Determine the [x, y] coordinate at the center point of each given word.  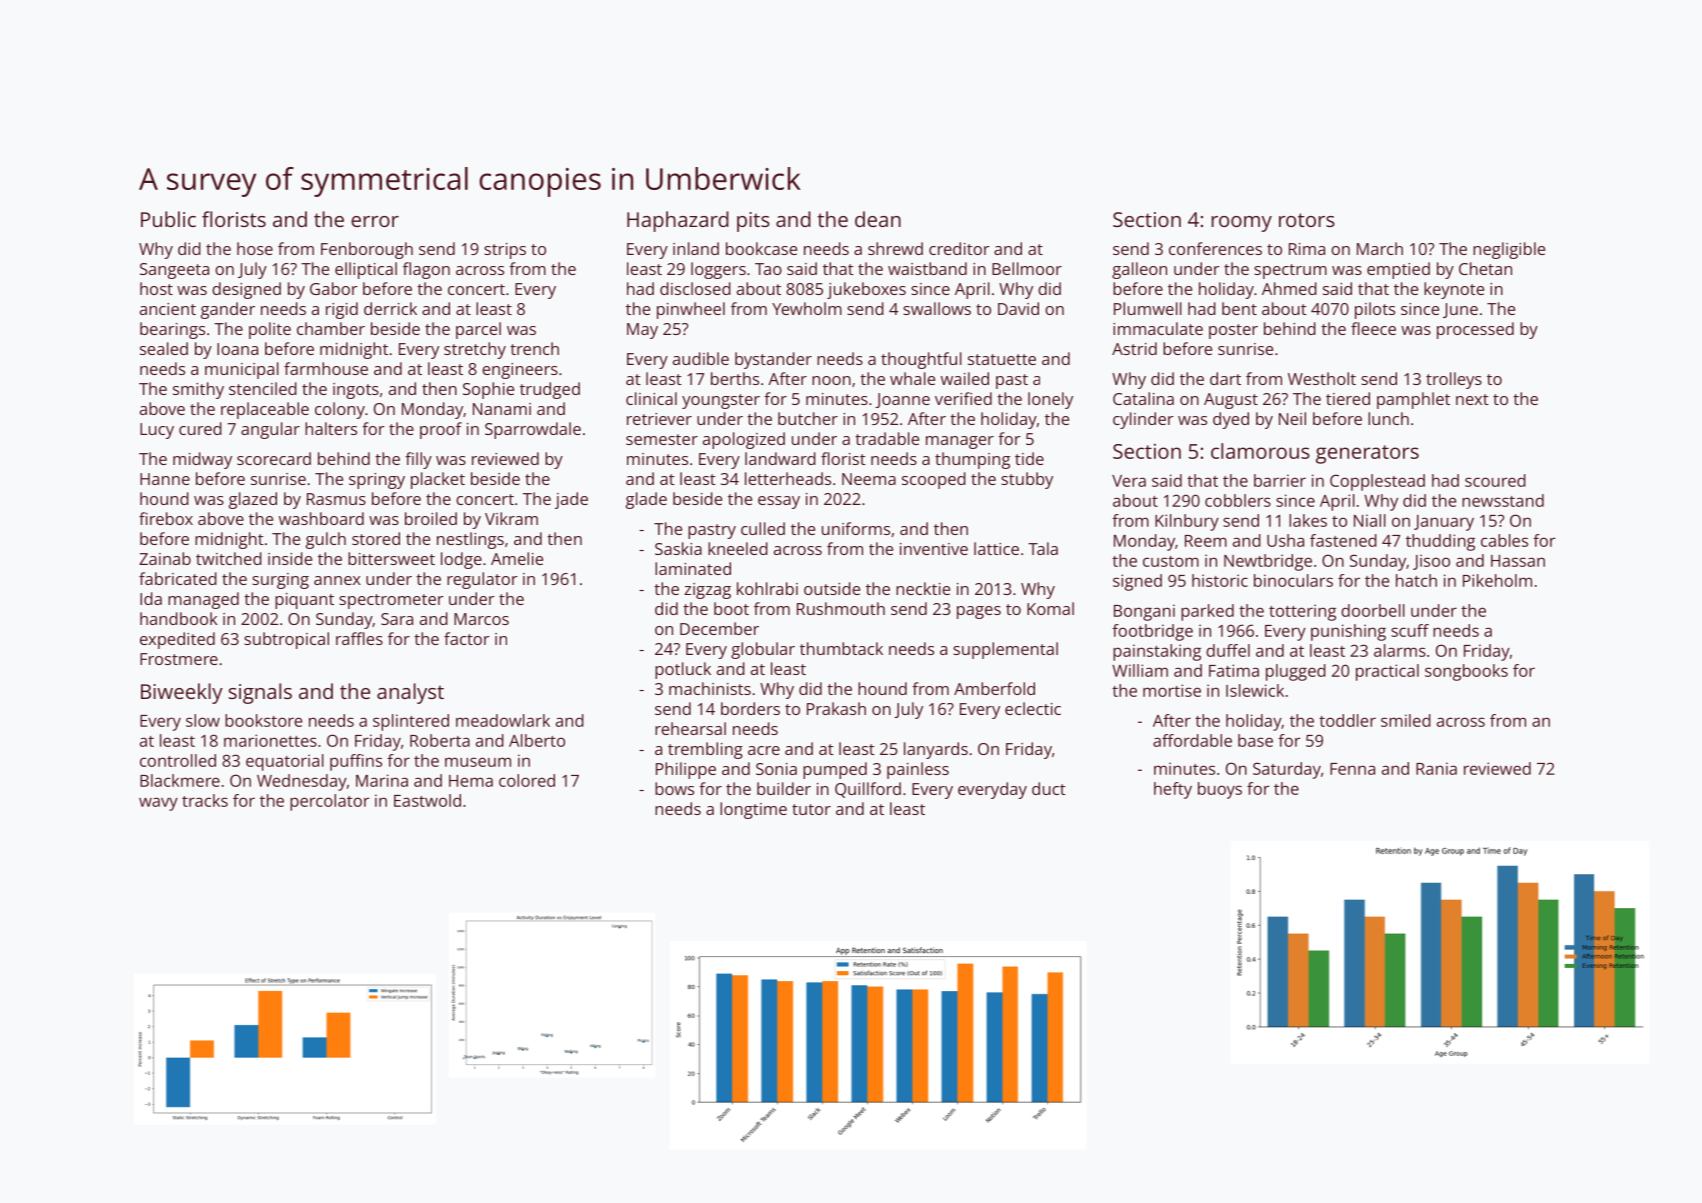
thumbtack [841, 648]
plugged [1296, 672]
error [375, 221]
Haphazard [678, 221]
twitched [229, 558]
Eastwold [427, 800]
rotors [1307, 220]
